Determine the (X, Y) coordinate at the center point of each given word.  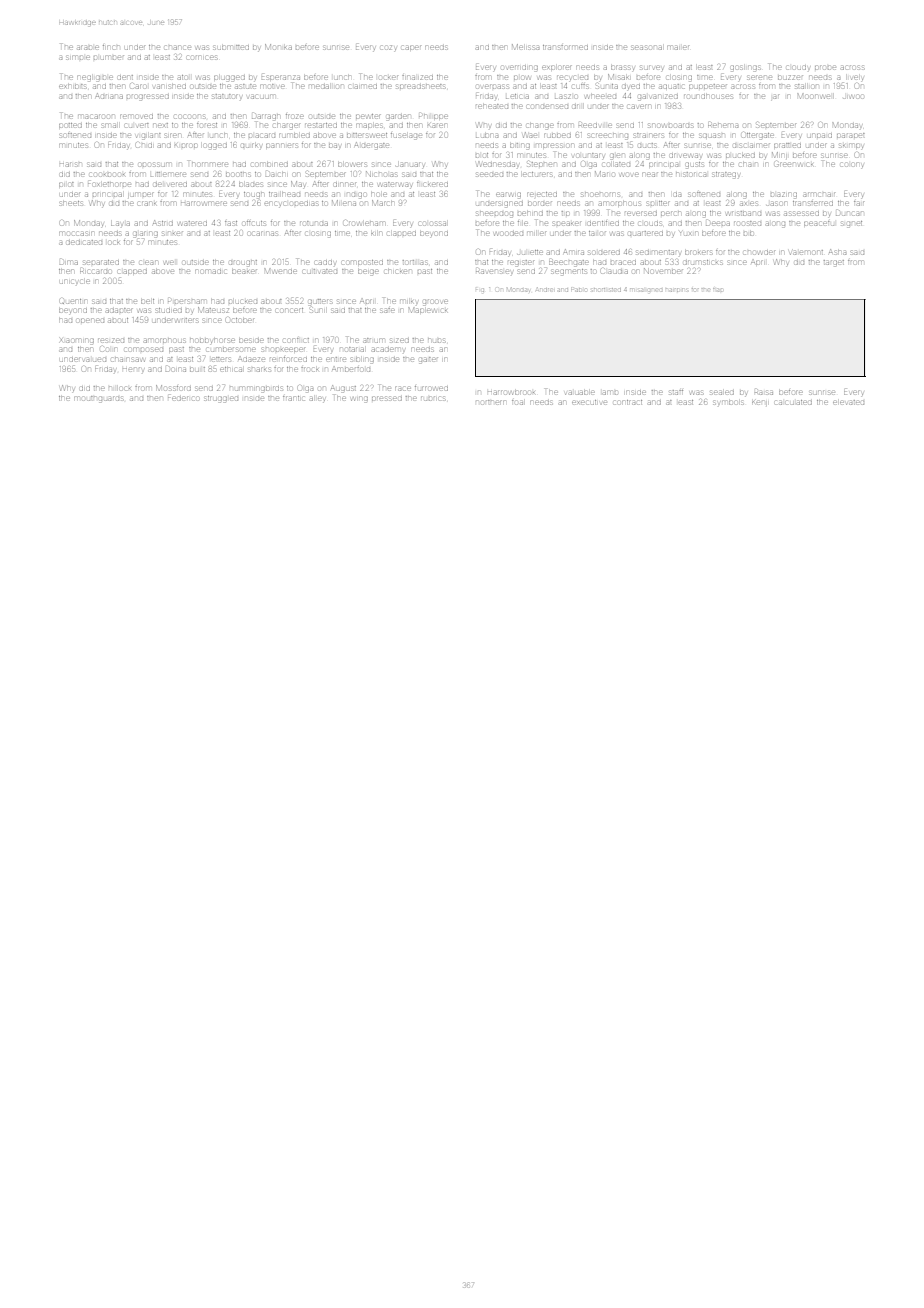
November (663, 271)
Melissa (525, 47)
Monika (278, 47)
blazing (784, 194)
